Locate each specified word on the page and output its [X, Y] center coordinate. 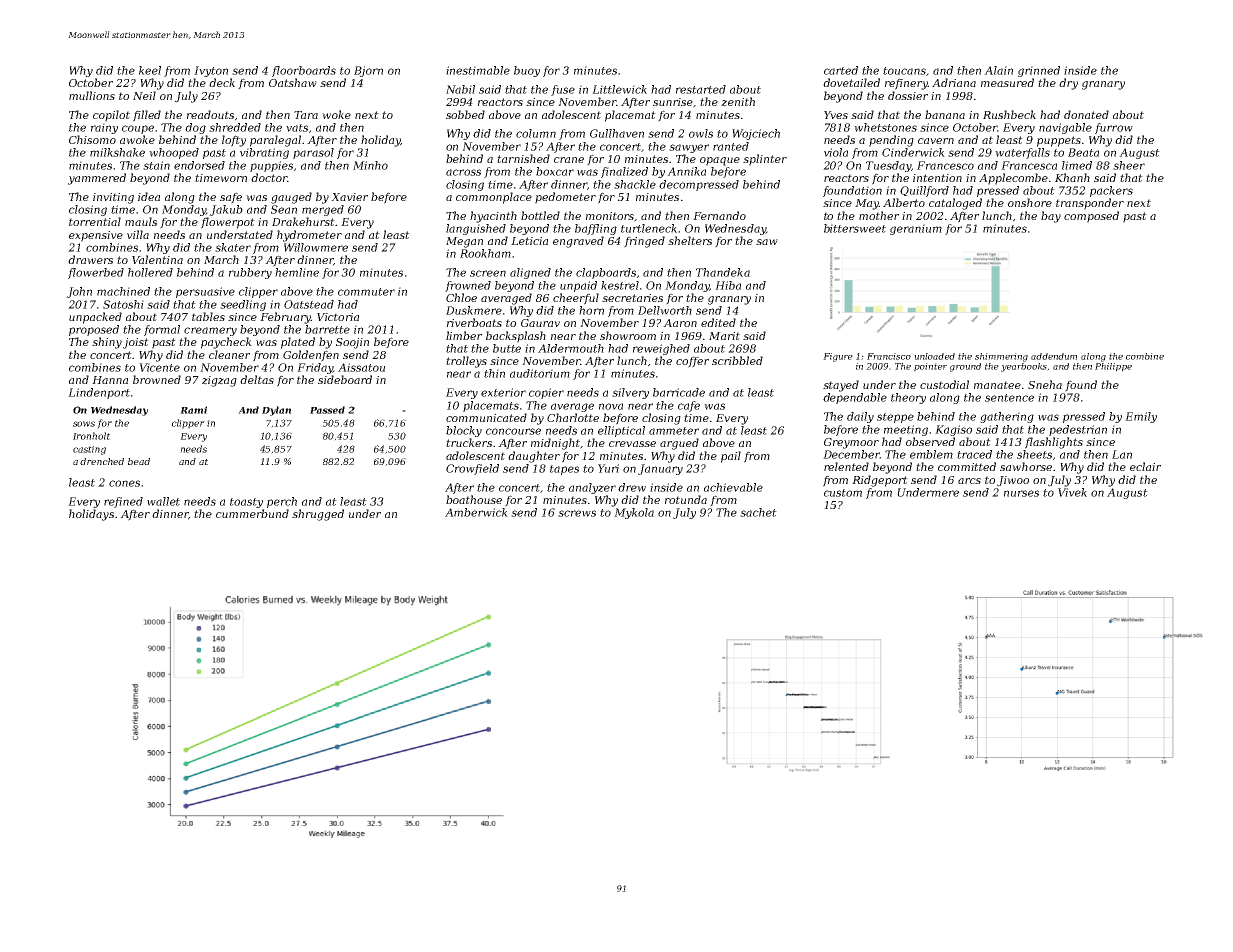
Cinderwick [913, 152]
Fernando [719, 215]
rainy [104, 128]
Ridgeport [880, 481]
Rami [193, 410]
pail [731, 457]
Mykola [634, 513]
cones [124, 483]
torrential [95, 221]
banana [945, 114]
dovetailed [851, 82]
